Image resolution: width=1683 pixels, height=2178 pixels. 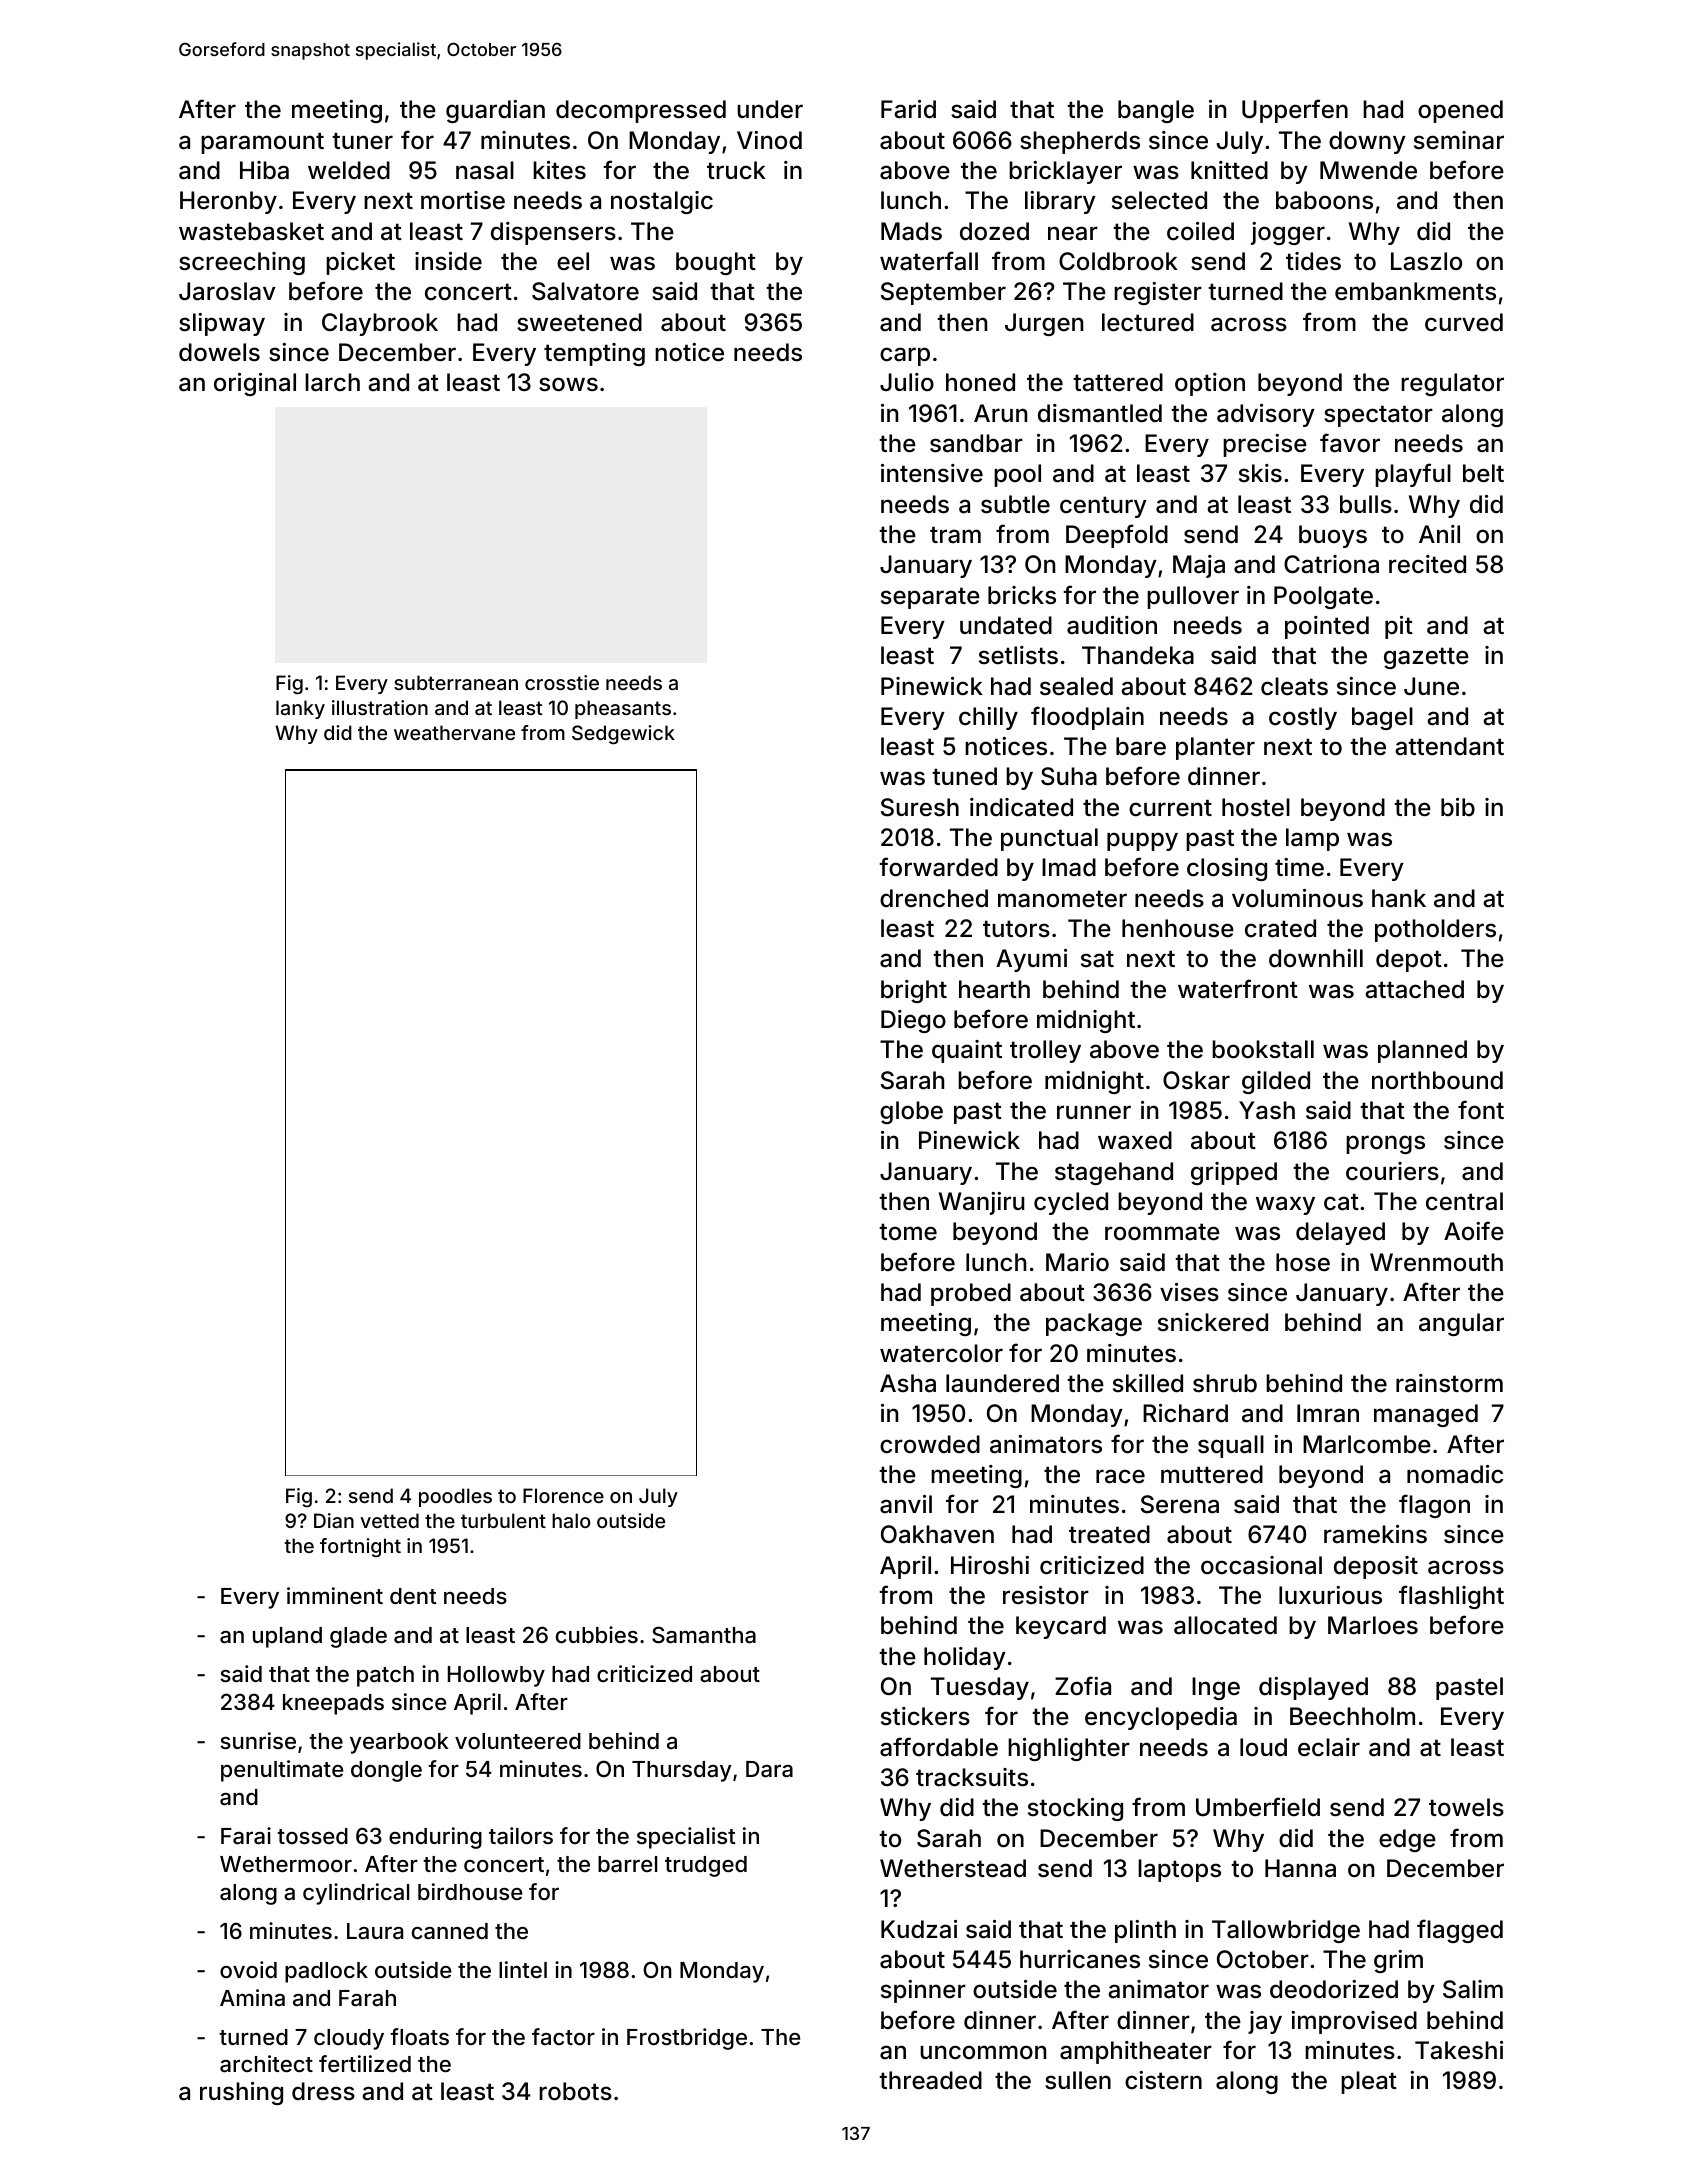 I want to click on skilled, so click(x=1148, y=1383).
